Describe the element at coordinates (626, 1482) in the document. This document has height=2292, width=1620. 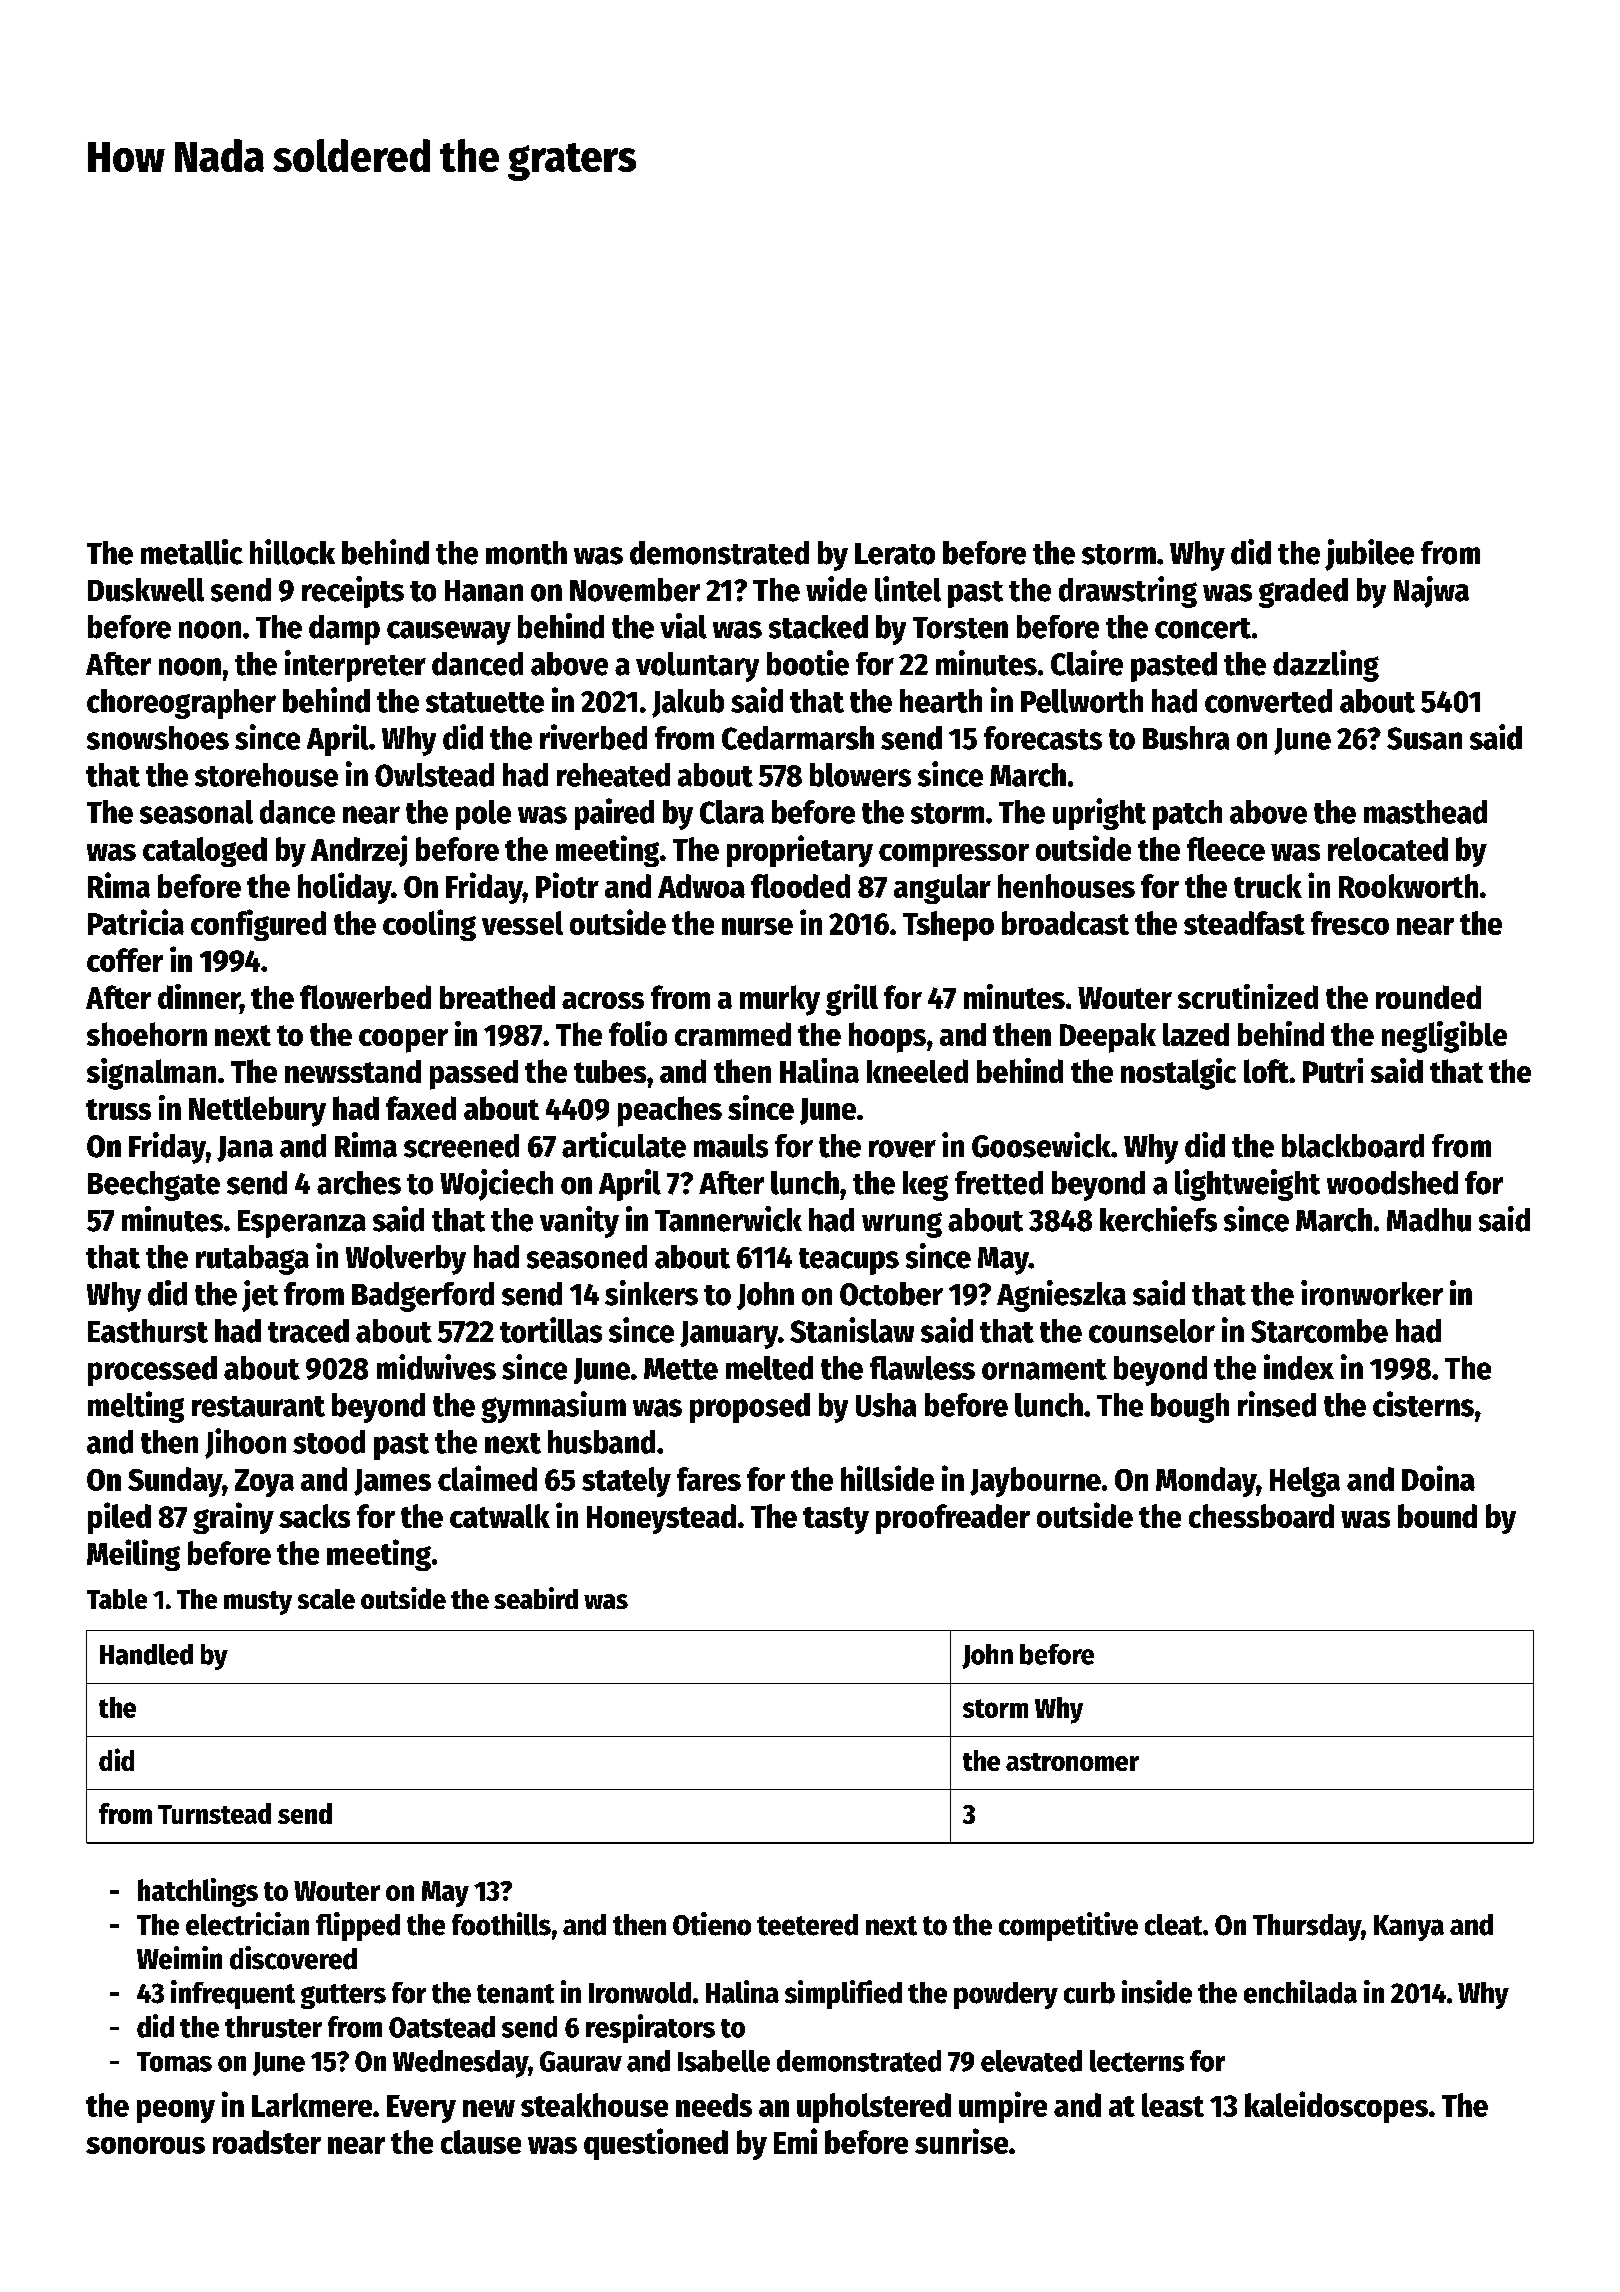
I see `stately` at that location.
